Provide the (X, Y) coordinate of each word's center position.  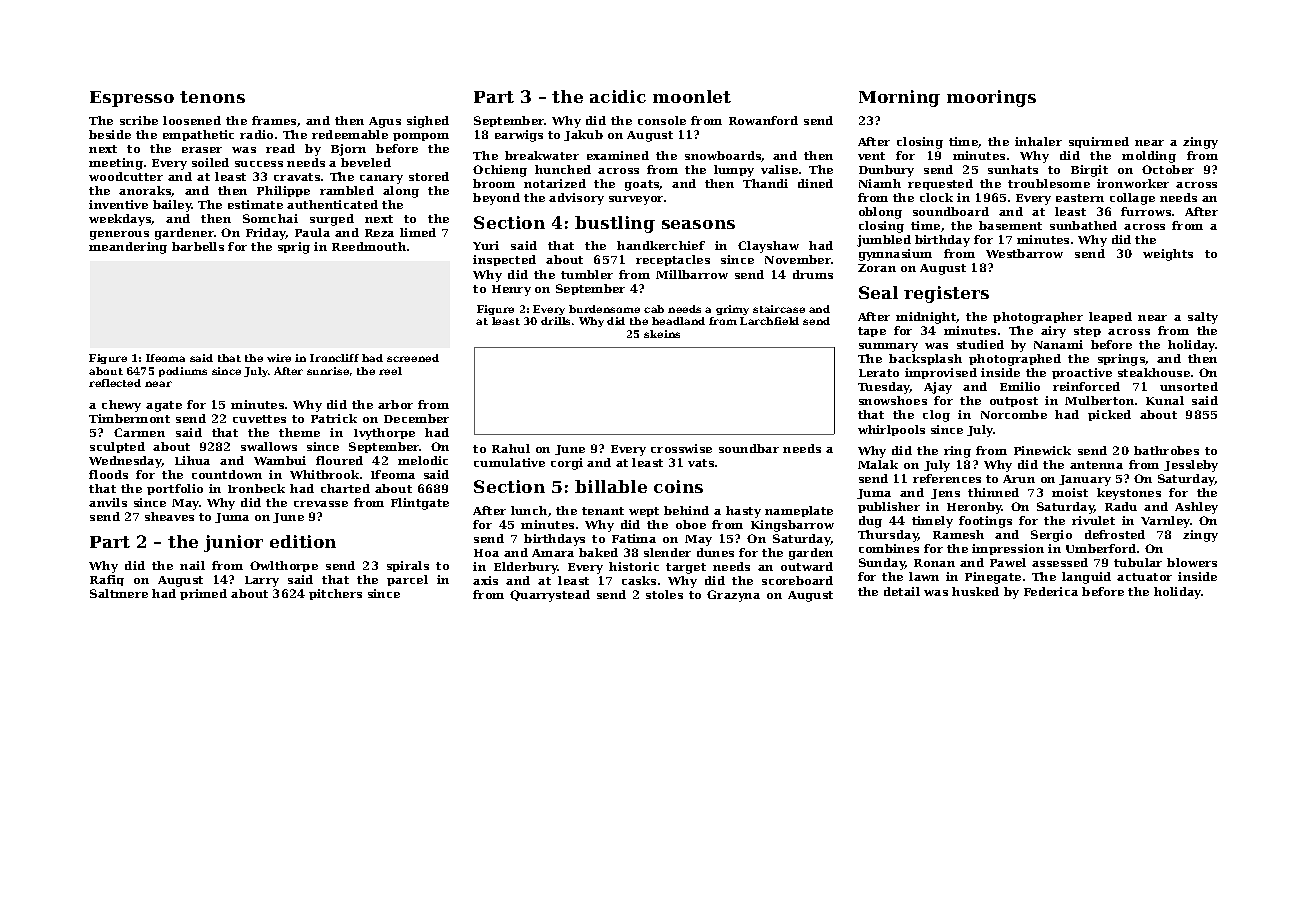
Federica (1051, 591)
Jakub (583, 135)
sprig (294, 248)
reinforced (1086, 386)
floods (108, 474)
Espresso (132, 99)
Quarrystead (550, 596)
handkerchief (661, 245)
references (947, 478)
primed (203, 594)
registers (946, 294)
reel (390, 371)
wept (644, 512)
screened (413, 358)
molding (1149, 157)
